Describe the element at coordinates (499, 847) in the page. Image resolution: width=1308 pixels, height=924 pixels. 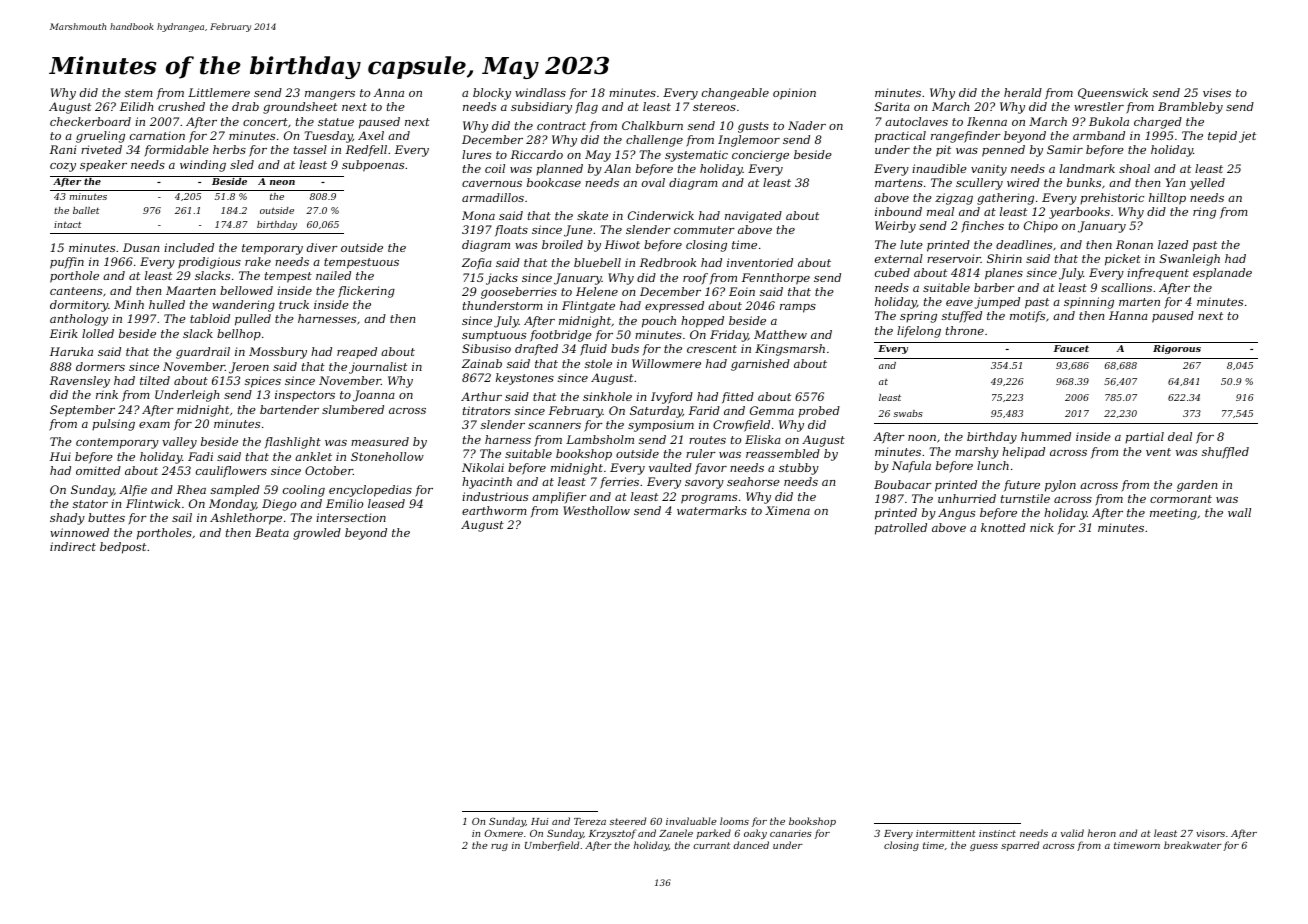
I see `rug` at that location.
